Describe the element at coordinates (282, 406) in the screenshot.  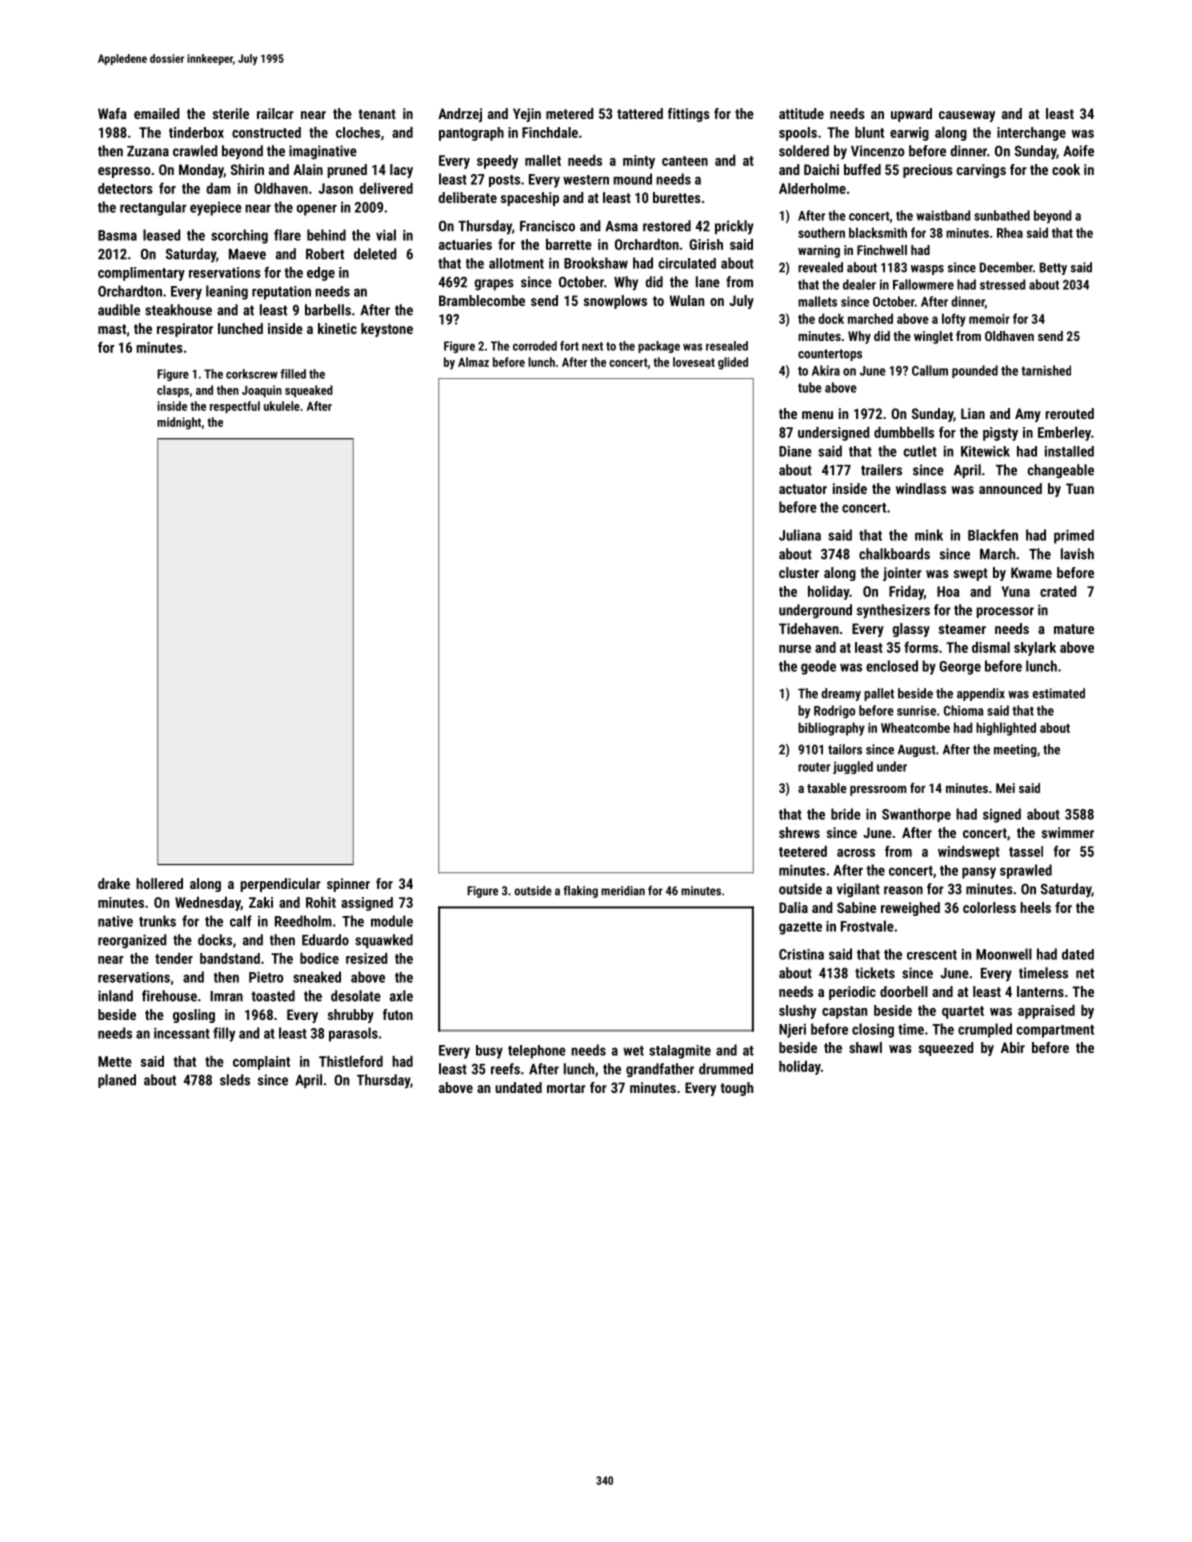
I see `ukulele` at that location.
